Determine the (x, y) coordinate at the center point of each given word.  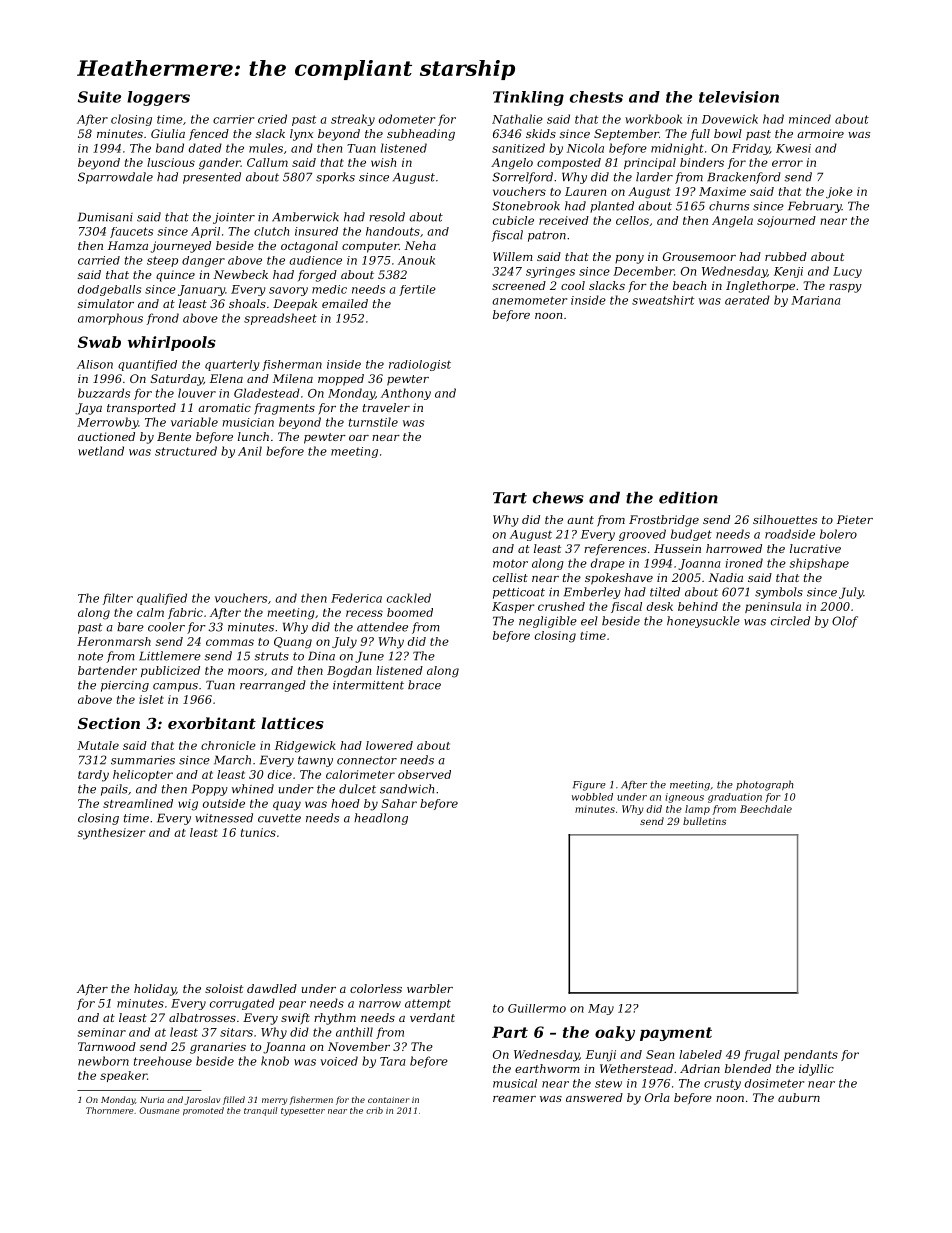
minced (810, 119)
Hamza (128, 245)
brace (424, 685)
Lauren (585, 191)
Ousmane (159, 1110)
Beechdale (766, 809)
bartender (107, 670)
